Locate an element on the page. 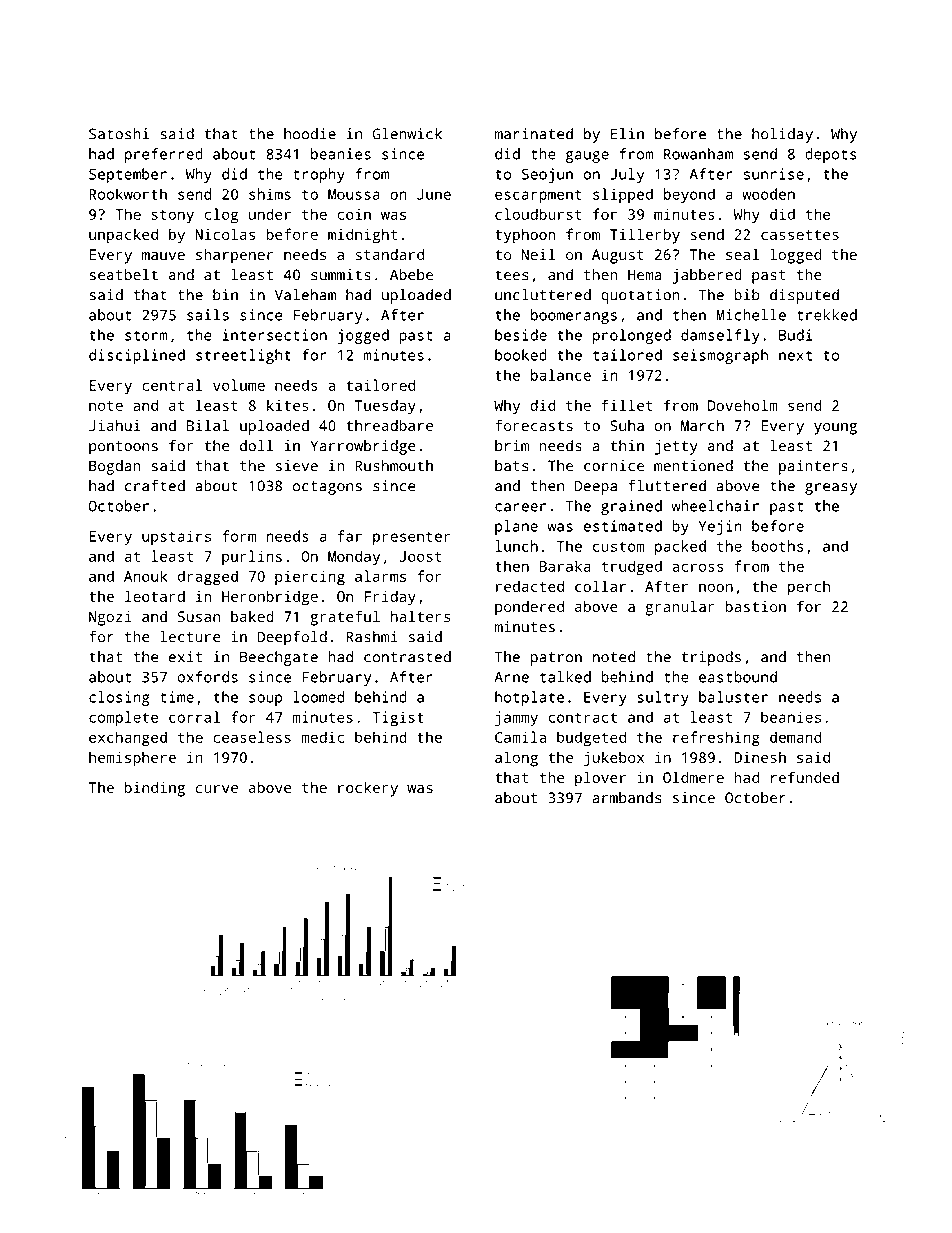 The height and width of the document is (1233, 952). soup is located at coordinates (266, 700).
